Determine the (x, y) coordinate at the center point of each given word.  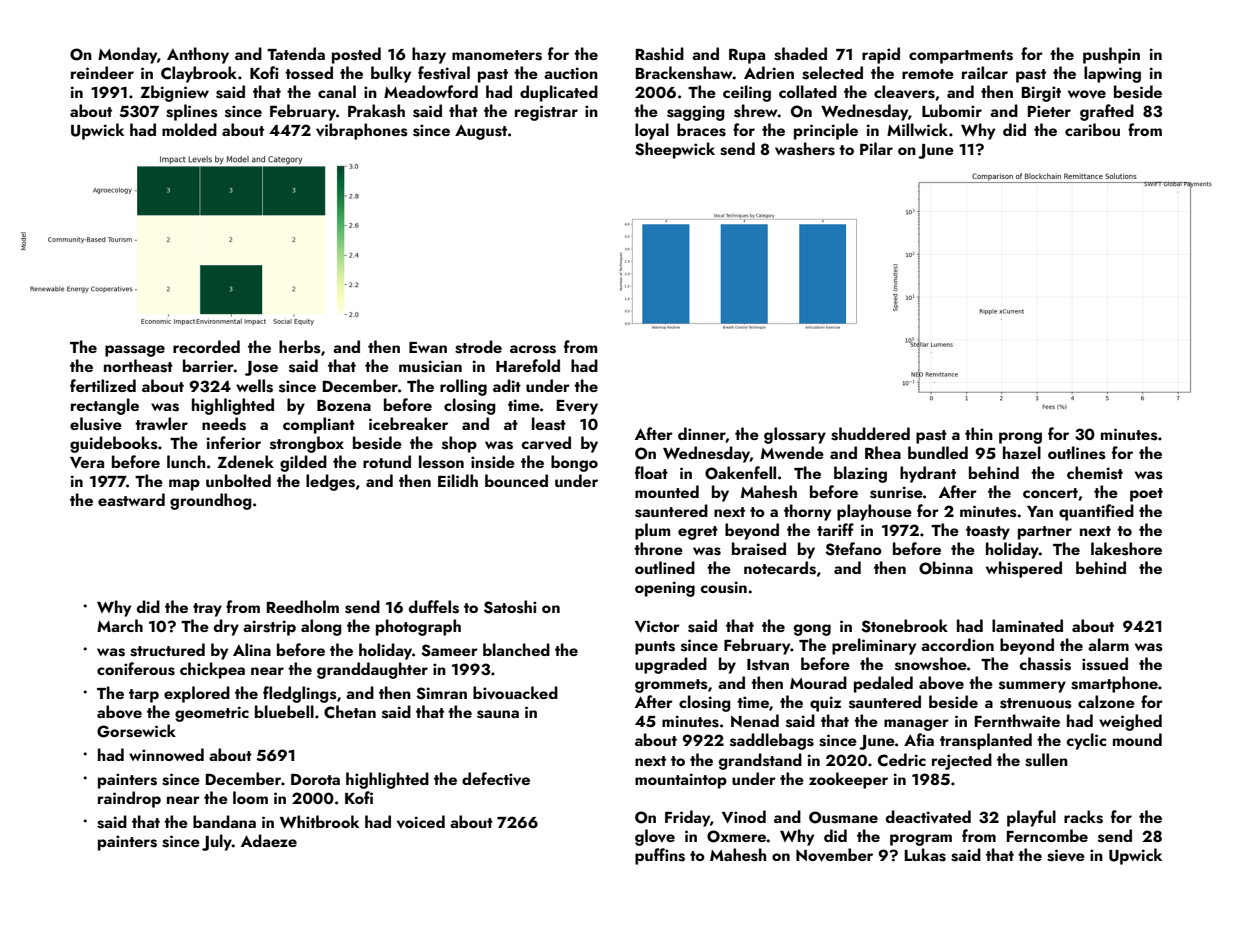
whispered (1024, 569)
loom (250, 797)
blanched (516, 649)
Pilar (876, 148)
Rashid (660, 54)
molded (189, 129)
